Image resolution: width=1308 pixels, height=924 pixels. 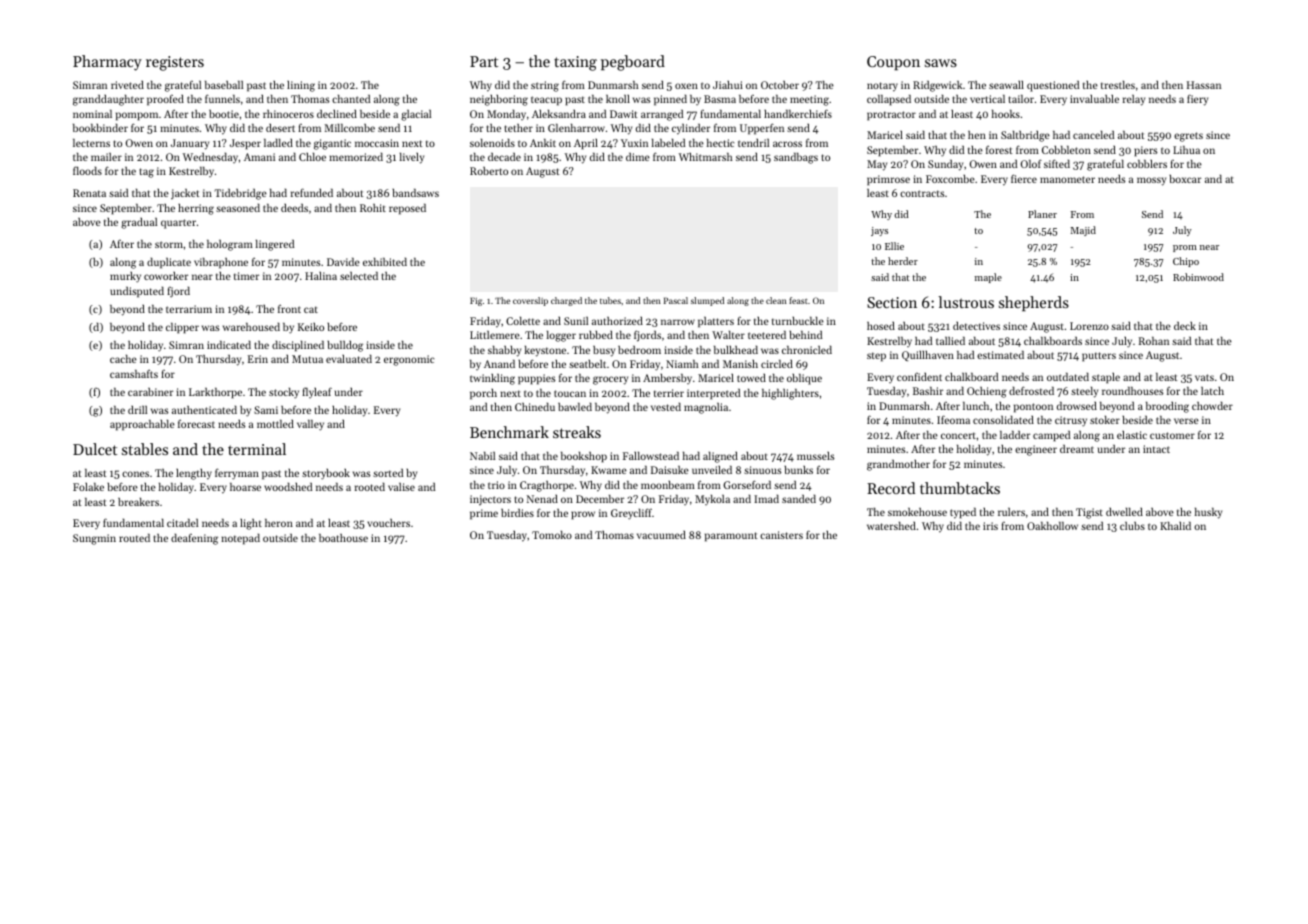 I want to click on mottled, so click(x=275, y=424).
